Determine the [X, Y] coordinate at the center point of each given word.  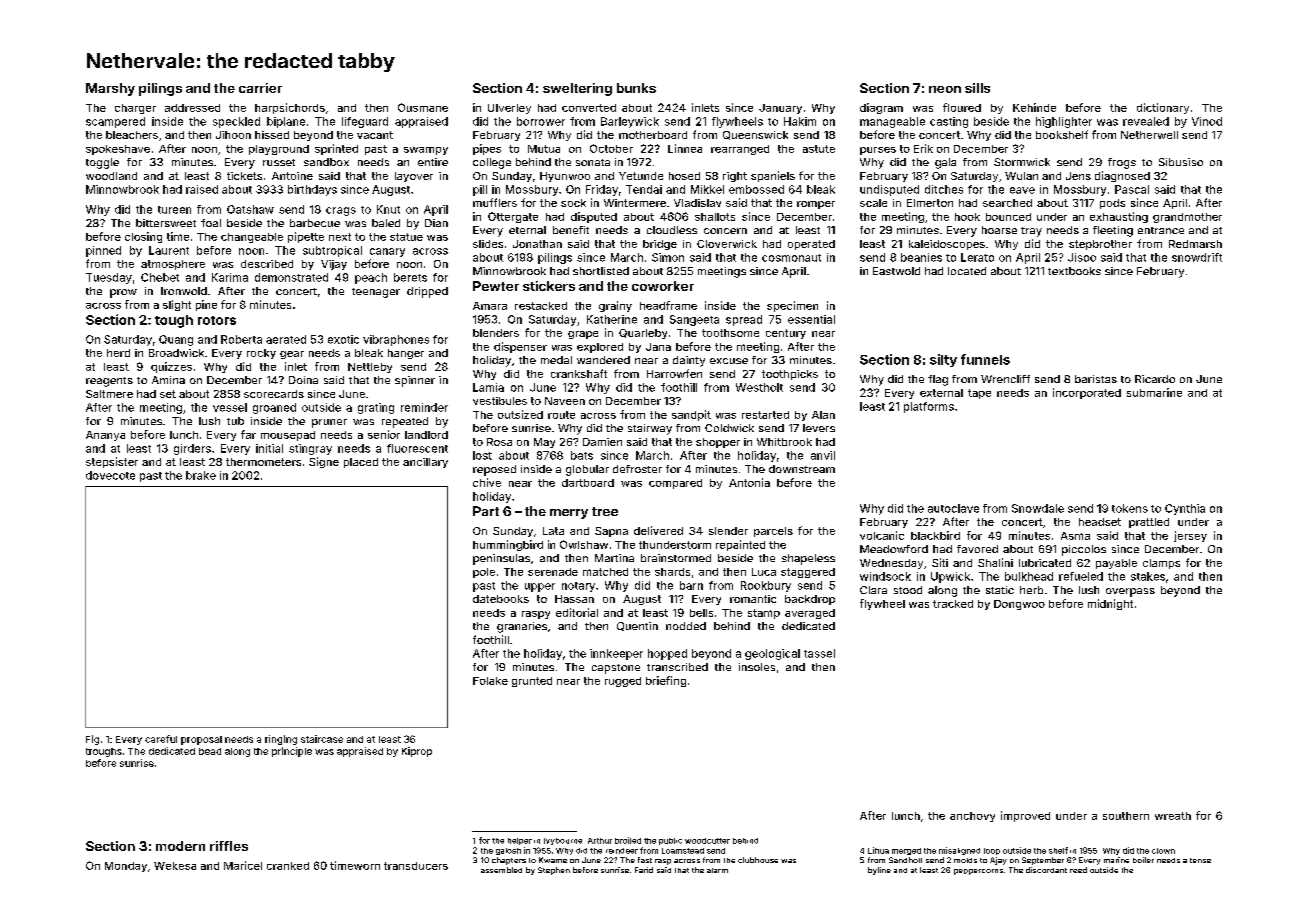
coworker [663, 286]
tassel [819, 653]
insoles [757, 667]
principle [292, 752]
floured [962, 107]
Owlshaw [584, 544]
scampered [115, 122]
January [780, 109]
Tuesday [109, 278]
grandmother [1187, 218]
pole [484, 573]
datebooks [501, 599]
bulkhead [1029, 576]
